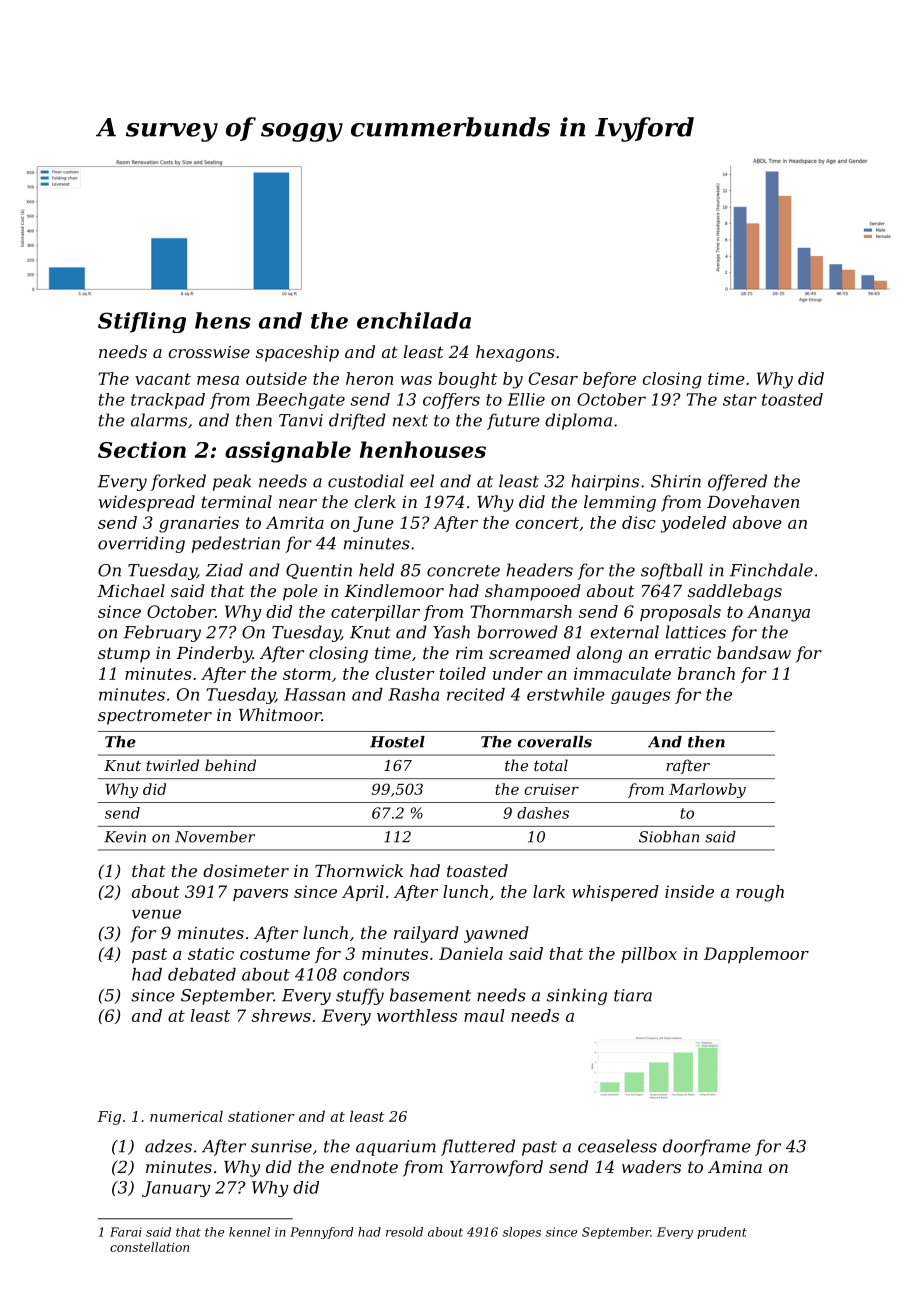  Describe the element at coordinates (149, 1247) in the document. I see `constellation` at that location.
